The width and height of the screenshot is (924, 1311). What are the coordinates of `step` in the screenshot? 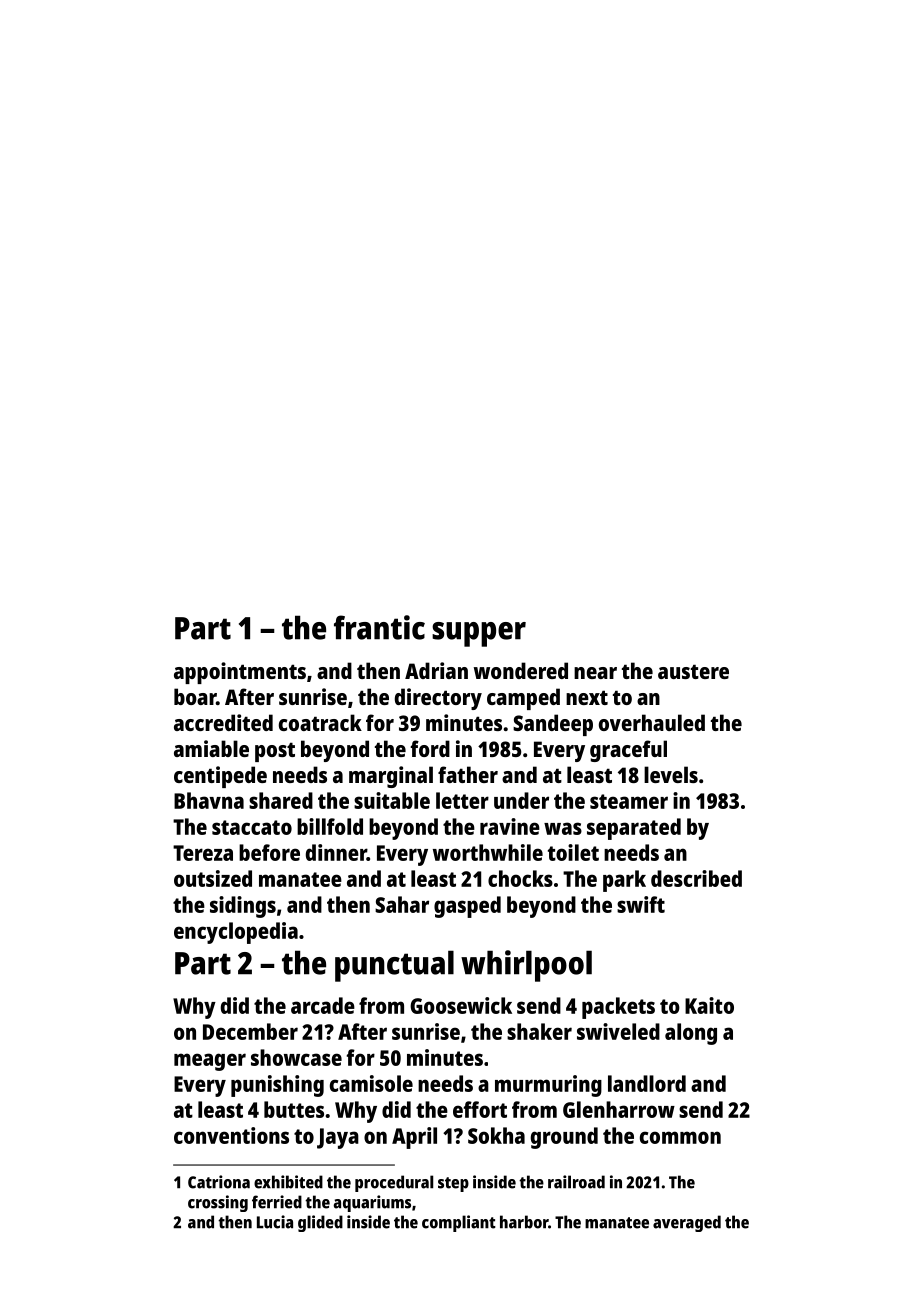 It's located at (453, 1184).
